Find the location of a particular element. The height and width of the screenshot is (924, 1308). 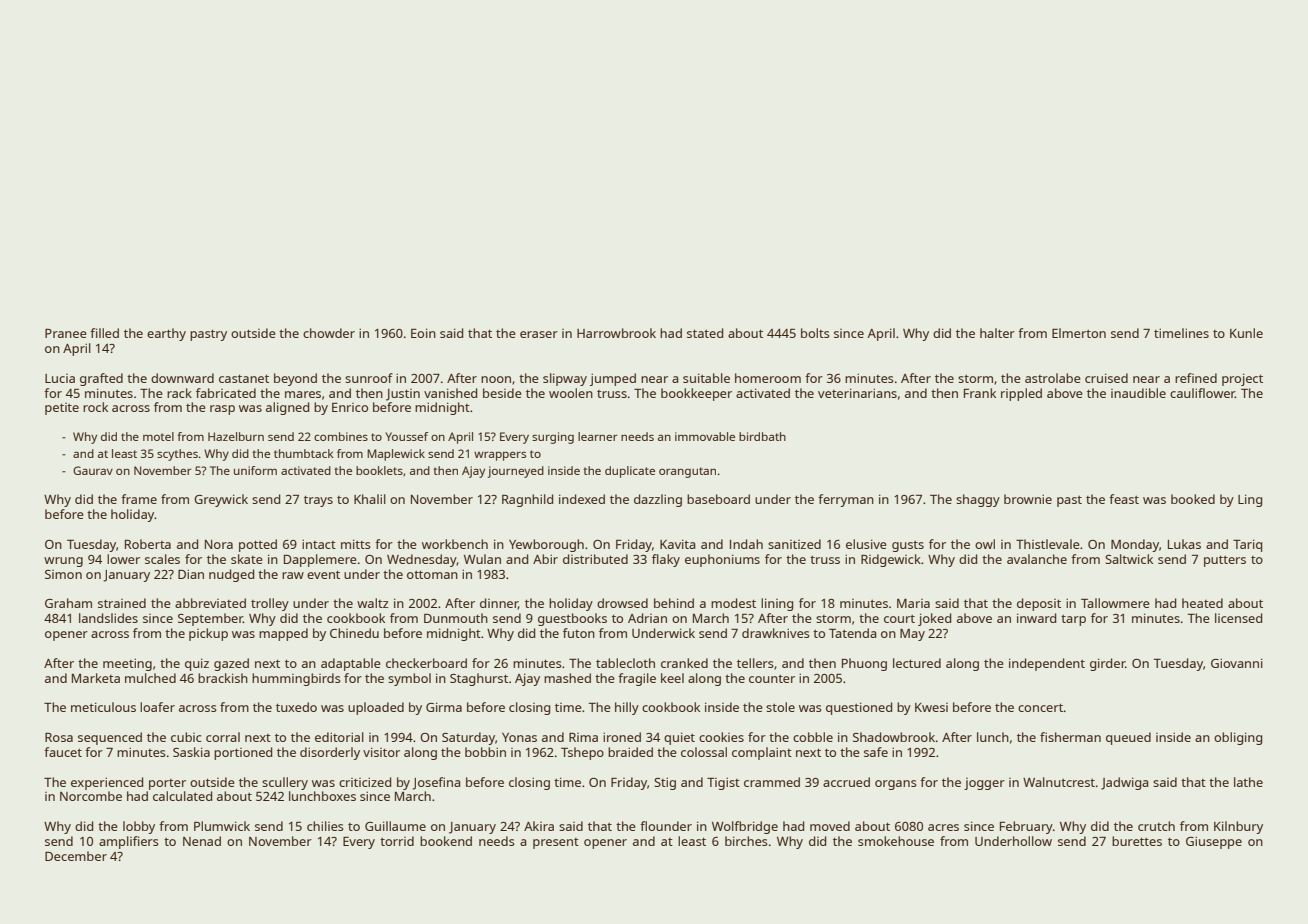

Ridgewick is located at coordinates (891, 560).
